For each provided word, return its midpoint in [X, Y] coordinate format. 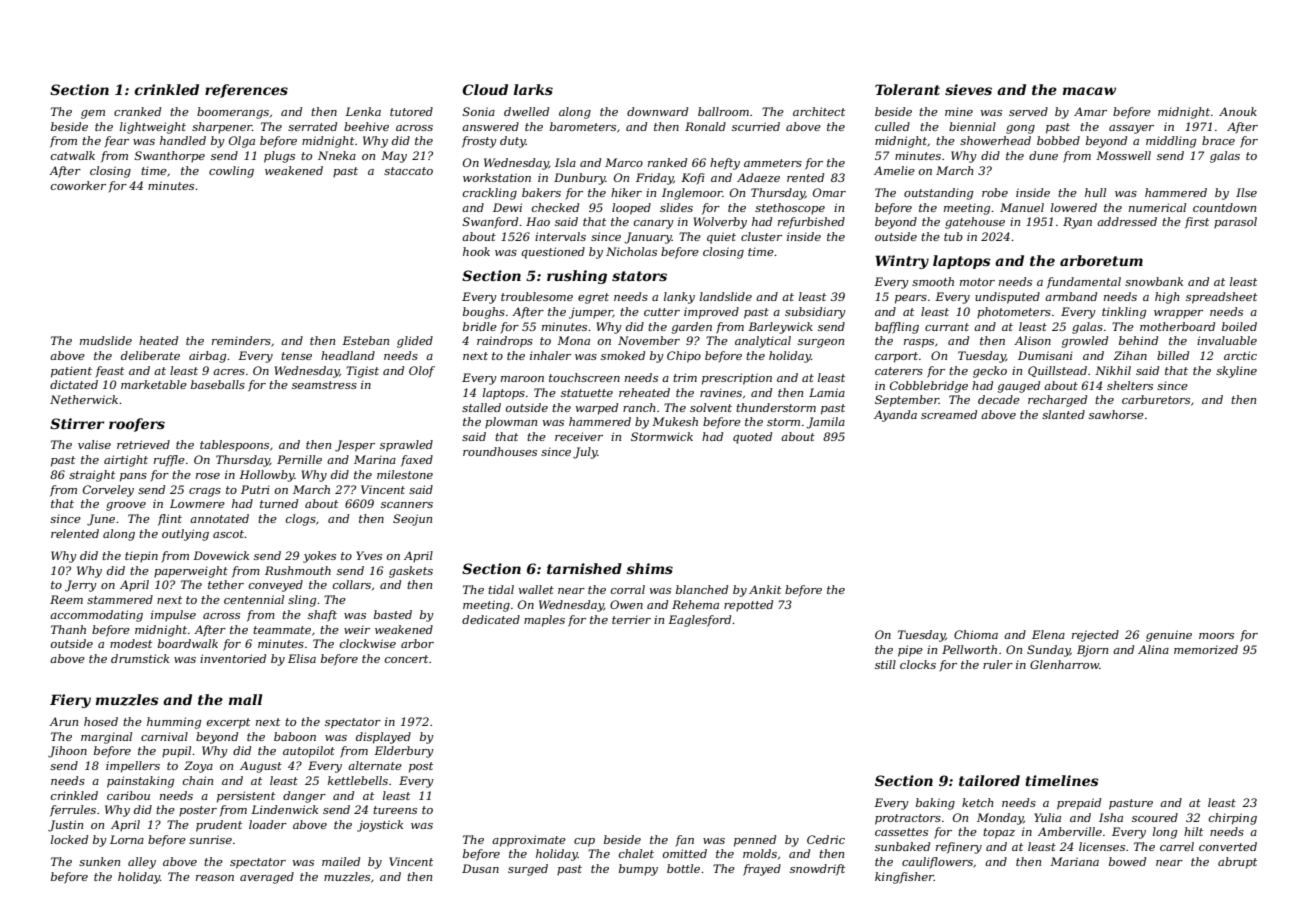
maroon [522, 379]
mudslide [106, 340]
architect [819, 111]
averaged [267, 878]
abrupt [1237, 863]
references [246, 91]
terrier [631, 619]
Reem [66, 599]
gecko [990, 372]
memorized [1206, 649]
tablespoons [234, 445]
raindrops [505, 342]
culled [892, 126]
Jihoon [67, 752]
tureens [395, 810]
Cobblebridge [929, 387]
